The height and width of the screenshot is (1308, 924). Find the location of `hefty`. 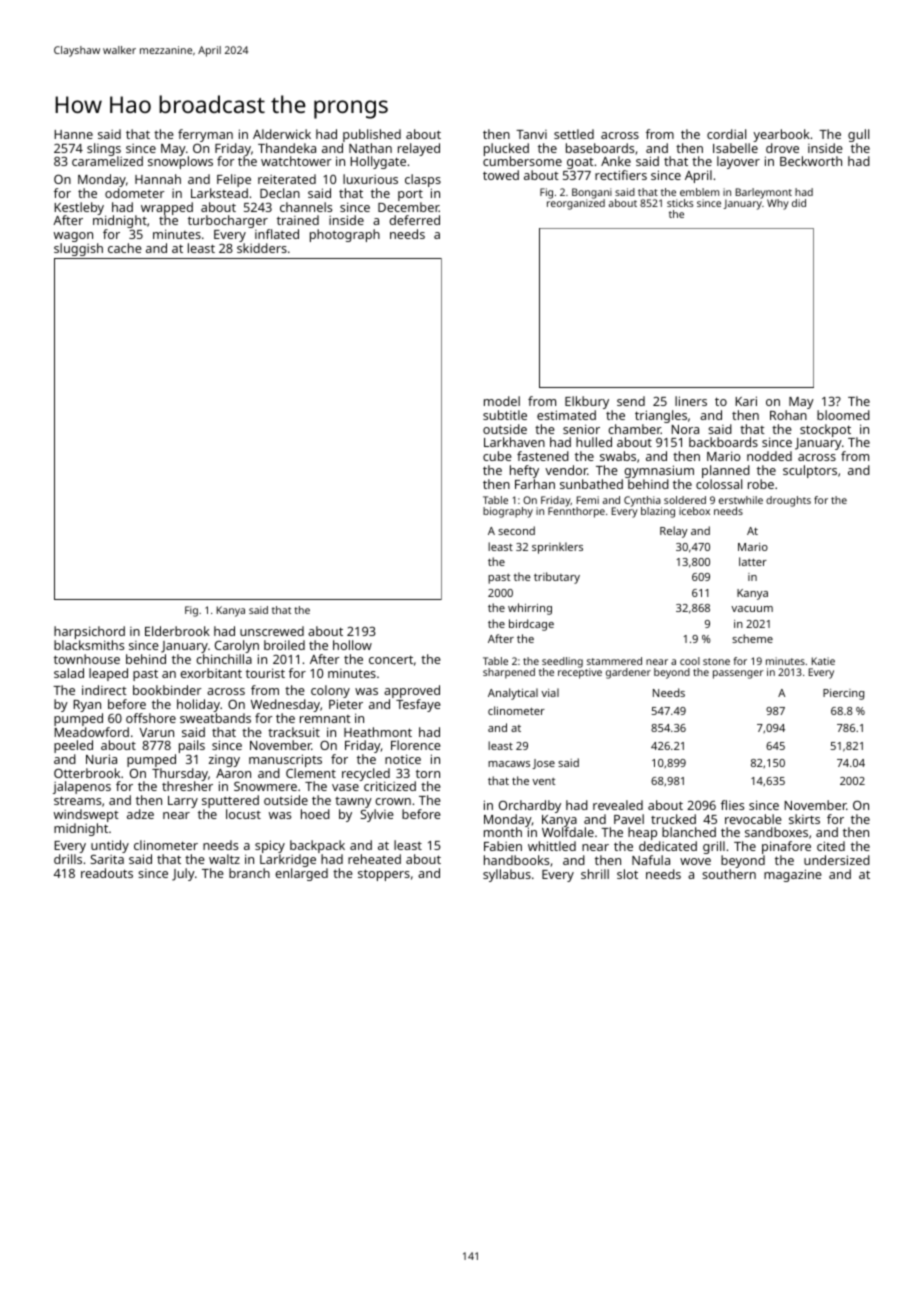

hefty is located at coordinates (524, 471).
